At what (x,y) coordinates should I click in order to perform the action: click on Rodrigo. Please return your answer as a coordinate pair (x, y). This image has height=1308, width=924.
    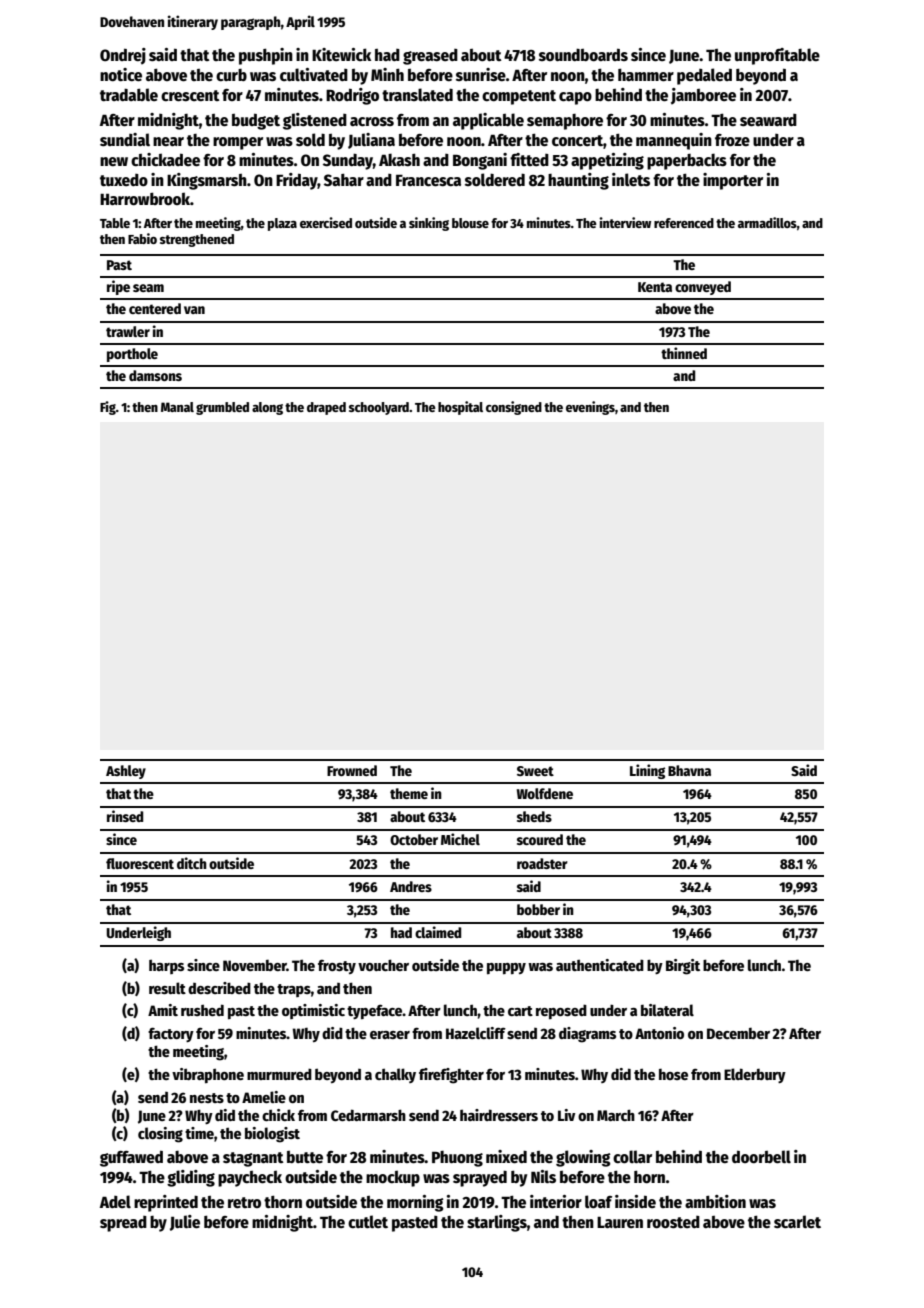
    Looking at the image, I should click on (352, 96).
